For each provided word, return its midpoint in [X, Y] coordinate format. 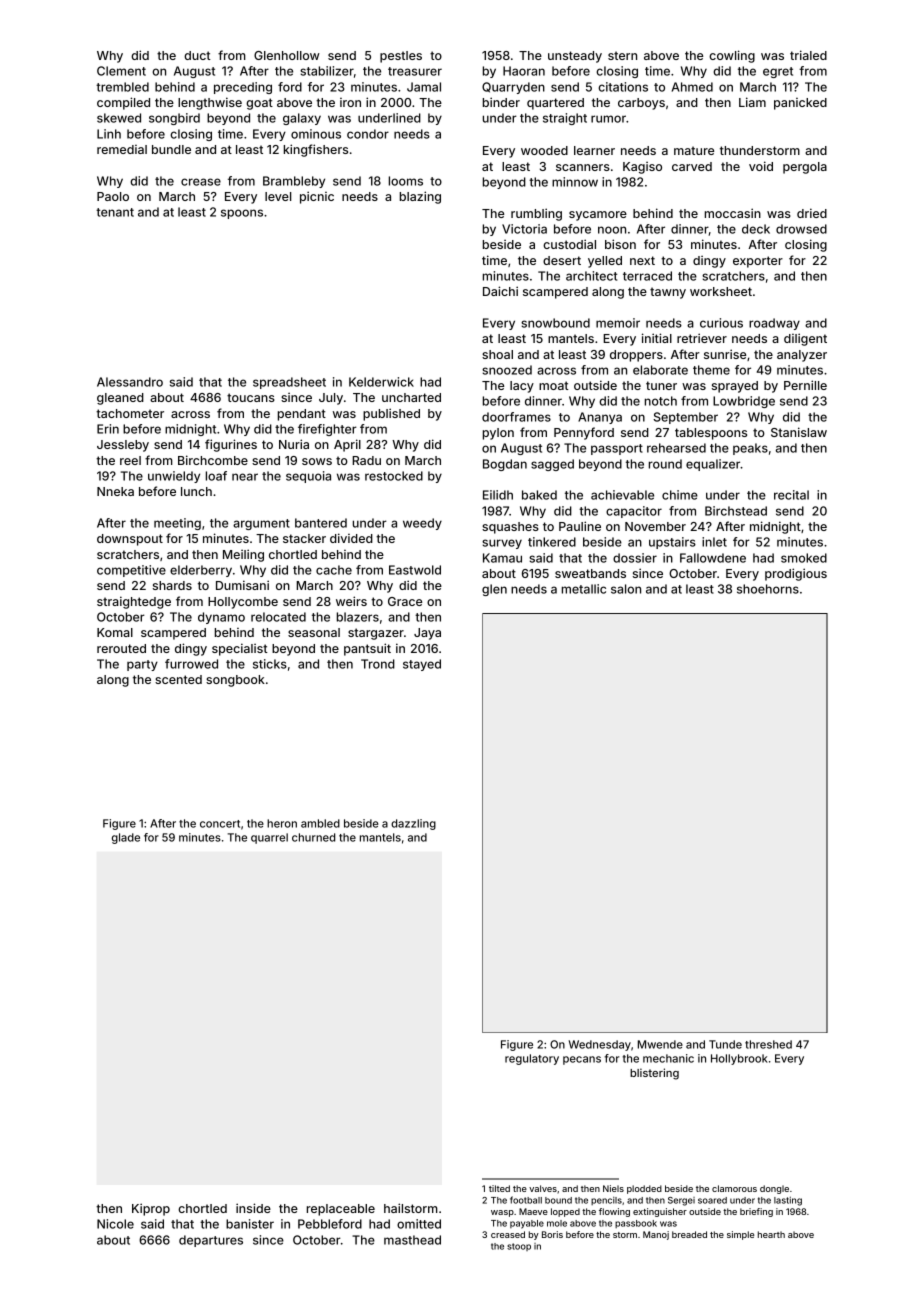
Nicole [115, 1224]
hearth [771, 1234]
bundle [171, 149]
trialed [808, 55]
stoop [519, 1247]
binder [501, 102]
